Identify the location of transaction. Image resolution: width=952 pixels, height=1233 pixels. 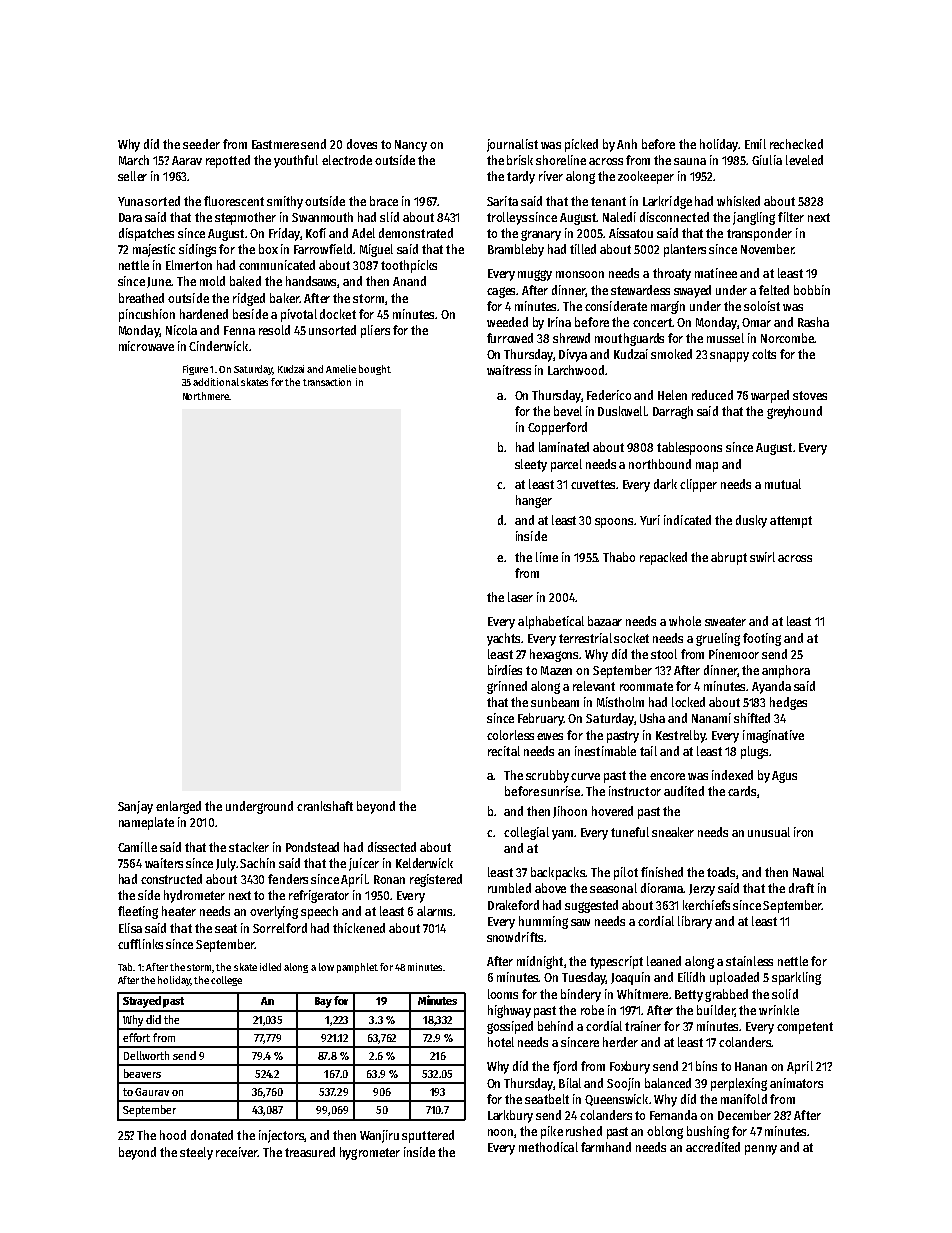
(327, 382).
